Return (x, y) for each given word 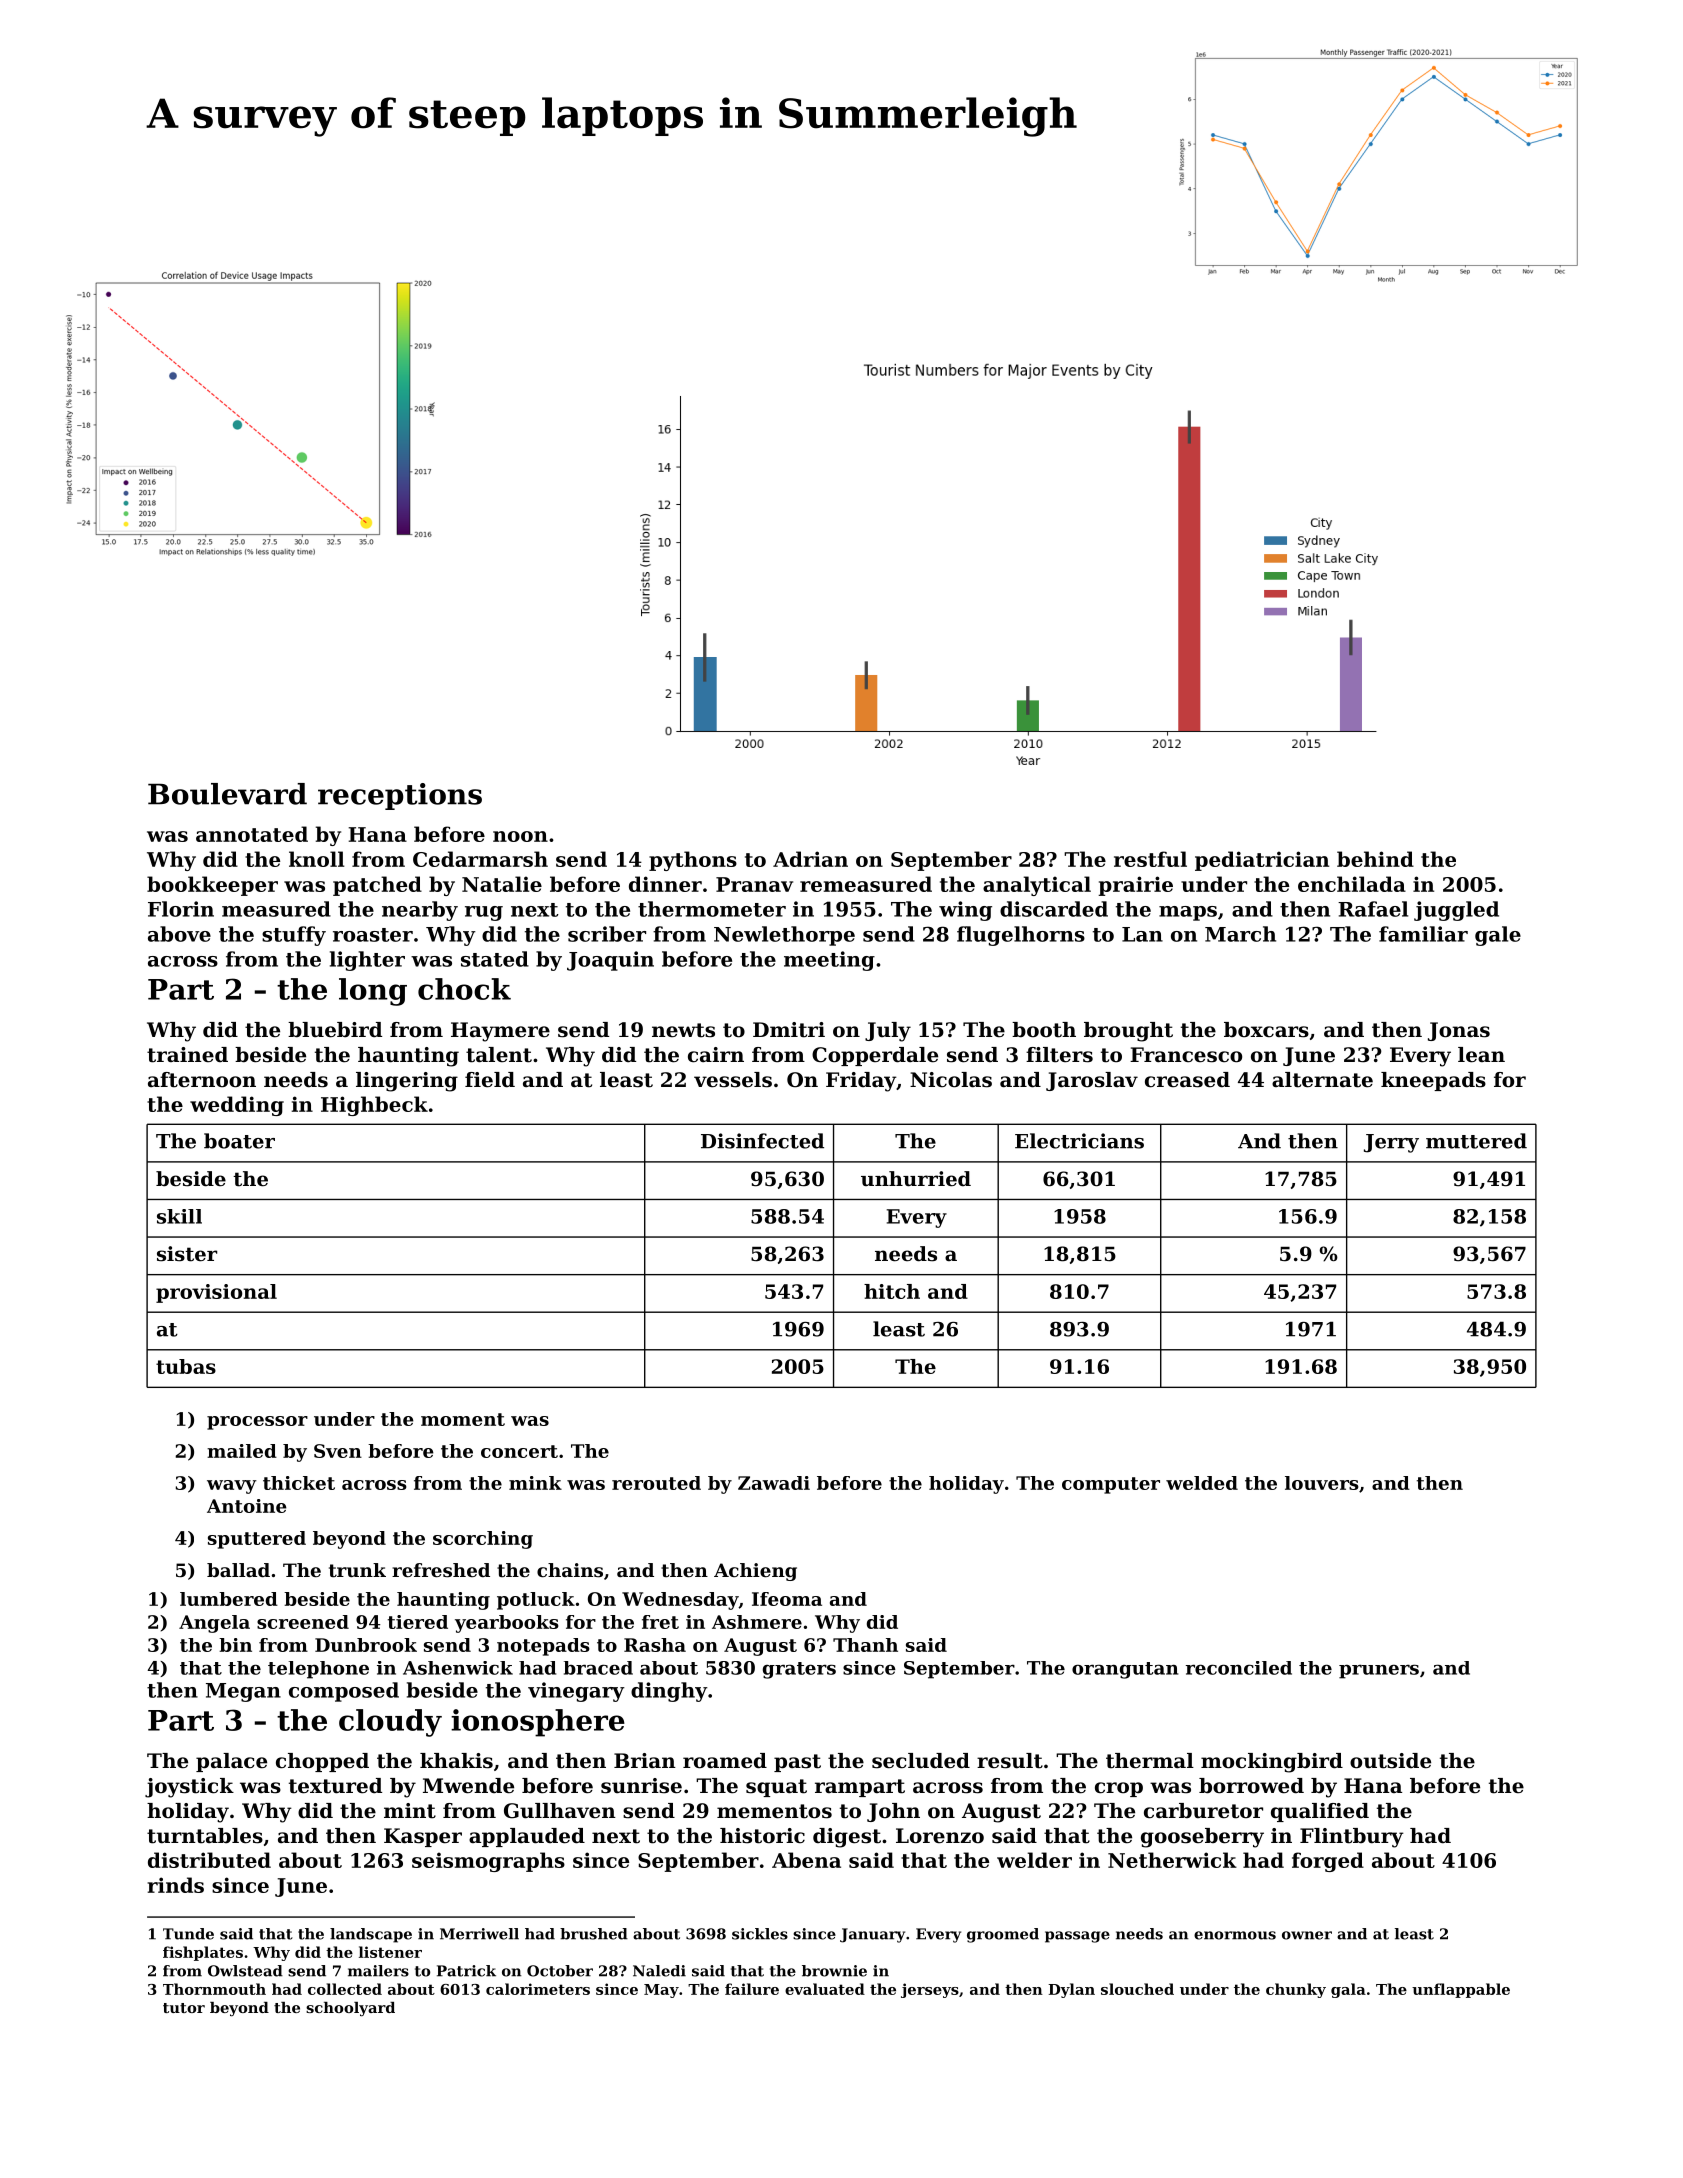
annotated (252, 834)
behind (1375, 859)
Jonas (1459, 1031)
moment (463, 1419)
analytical (1037, 886)
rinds (175, 1885)
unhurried (916, 1179)
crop (1119, 1789)
